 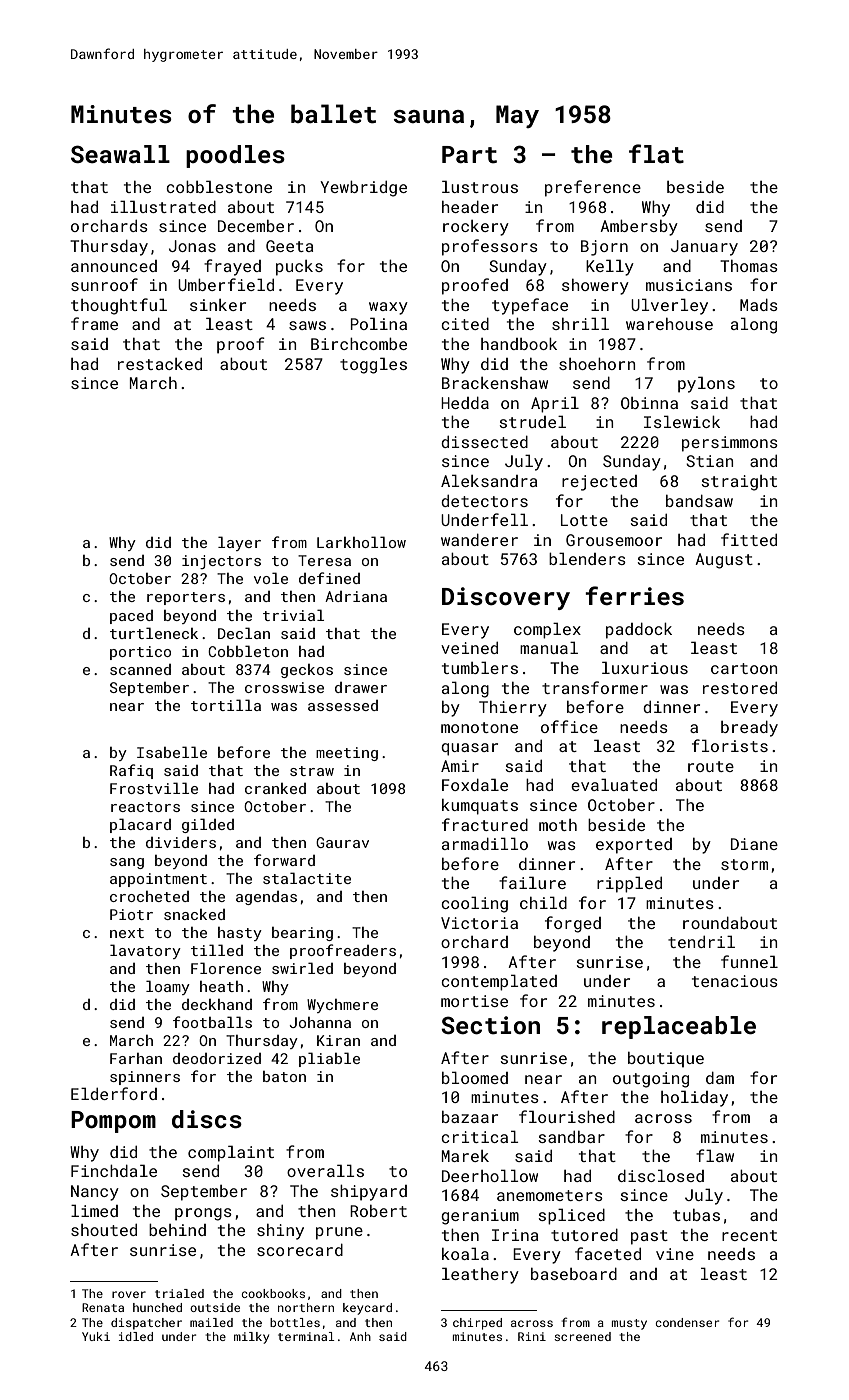 What do you see at coordinates (687, 1322) in the screenshot?
I see `condenser` at bounding box center [687, 1322].
